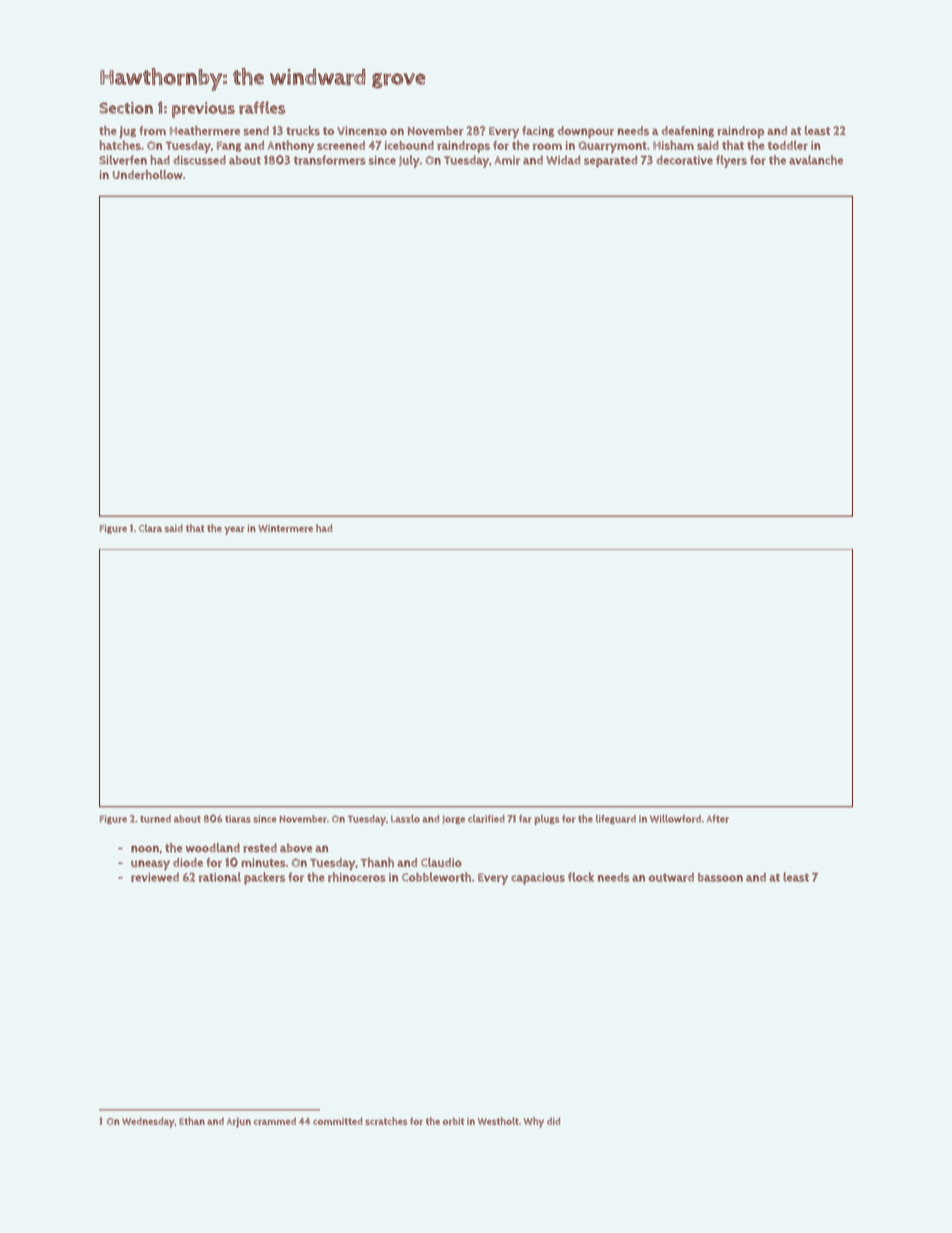 This screenshot has width=952, height=1233. What do you see at coordinates (731, 161) in the screenshot?
I see `flyers` at bounding box center [731, 161].
